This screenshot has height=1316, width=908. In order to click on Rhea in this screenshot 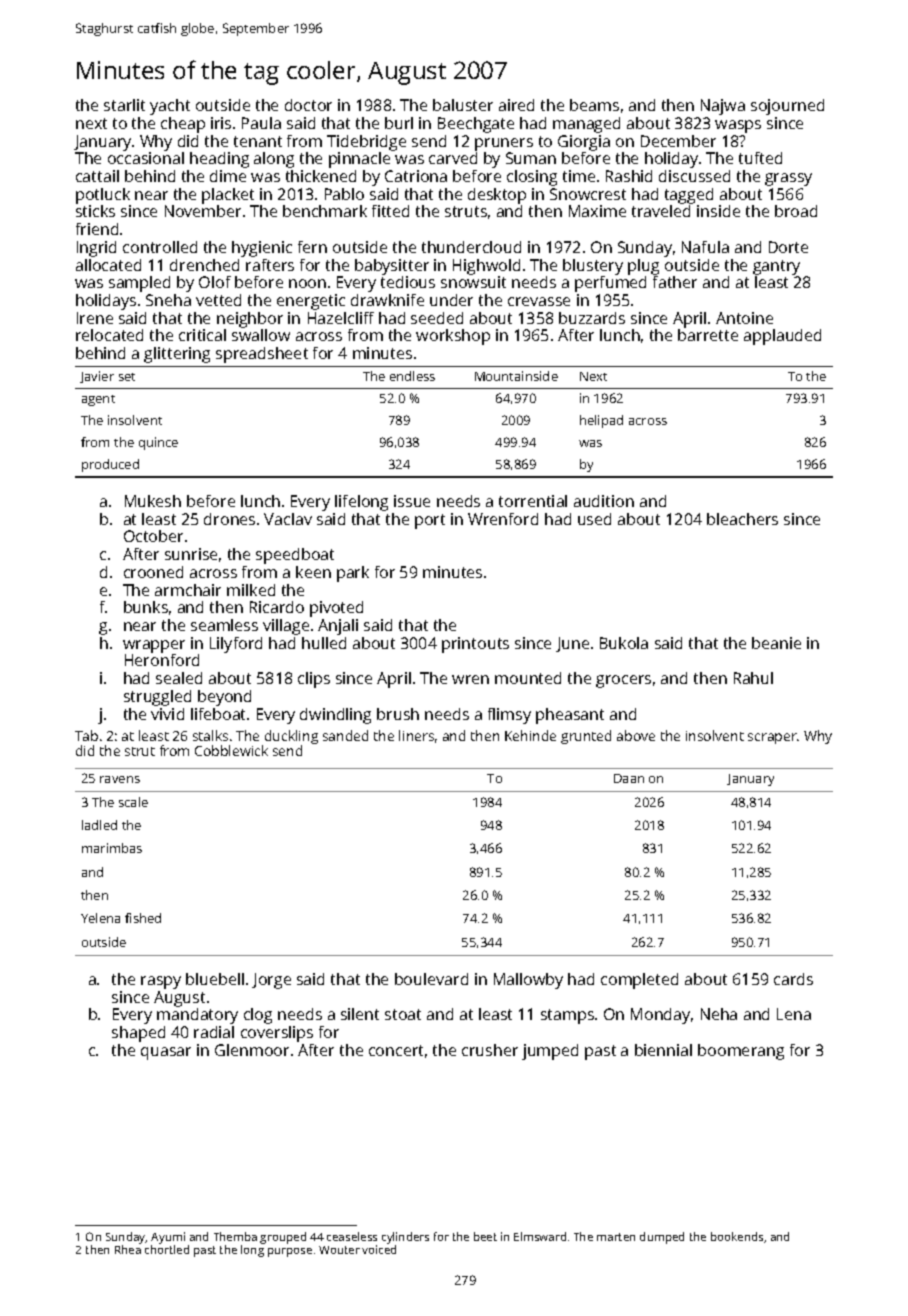, I will do `click(128, 1249)`.
